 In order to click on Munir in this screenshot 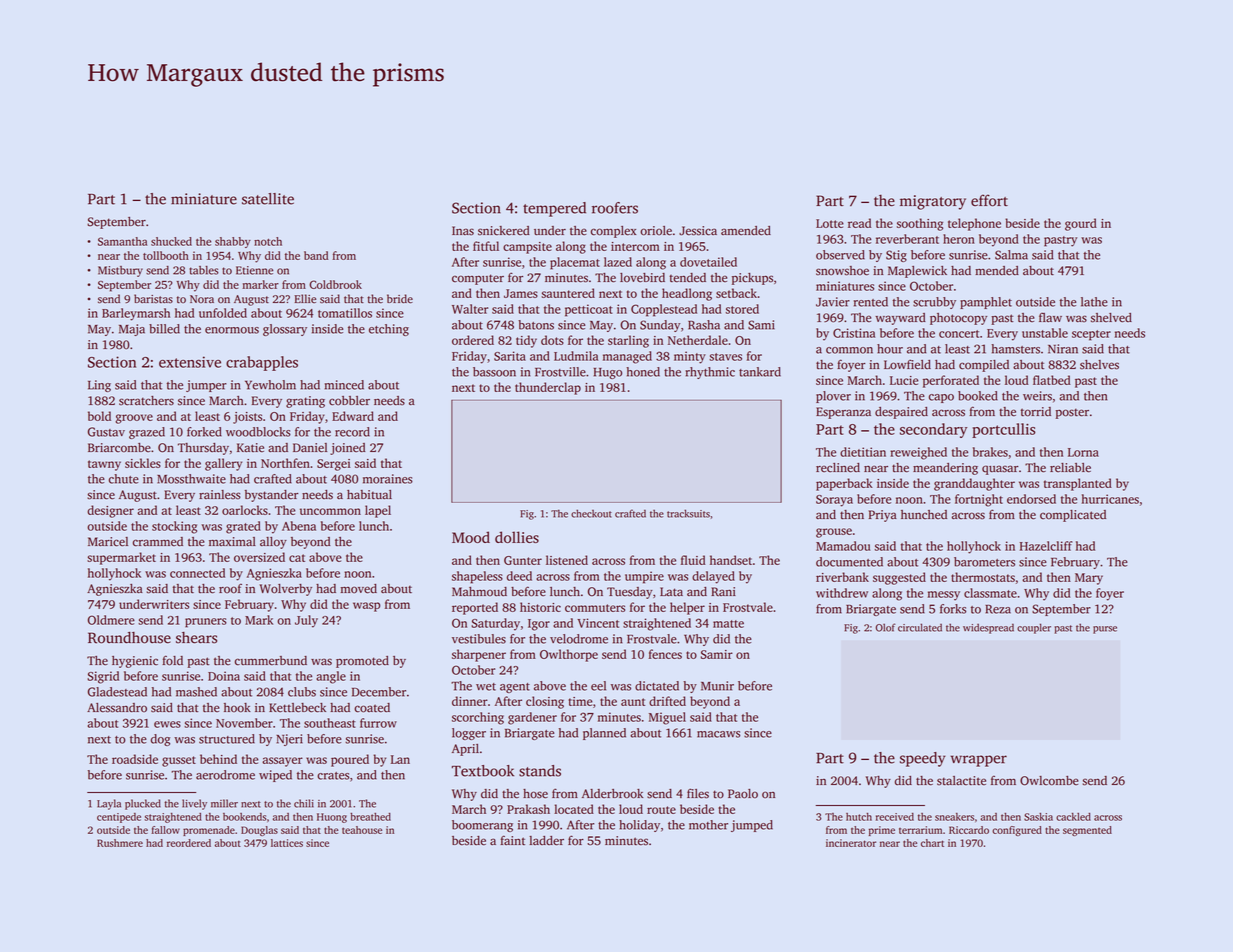, I will do `click(717, 686)`.
